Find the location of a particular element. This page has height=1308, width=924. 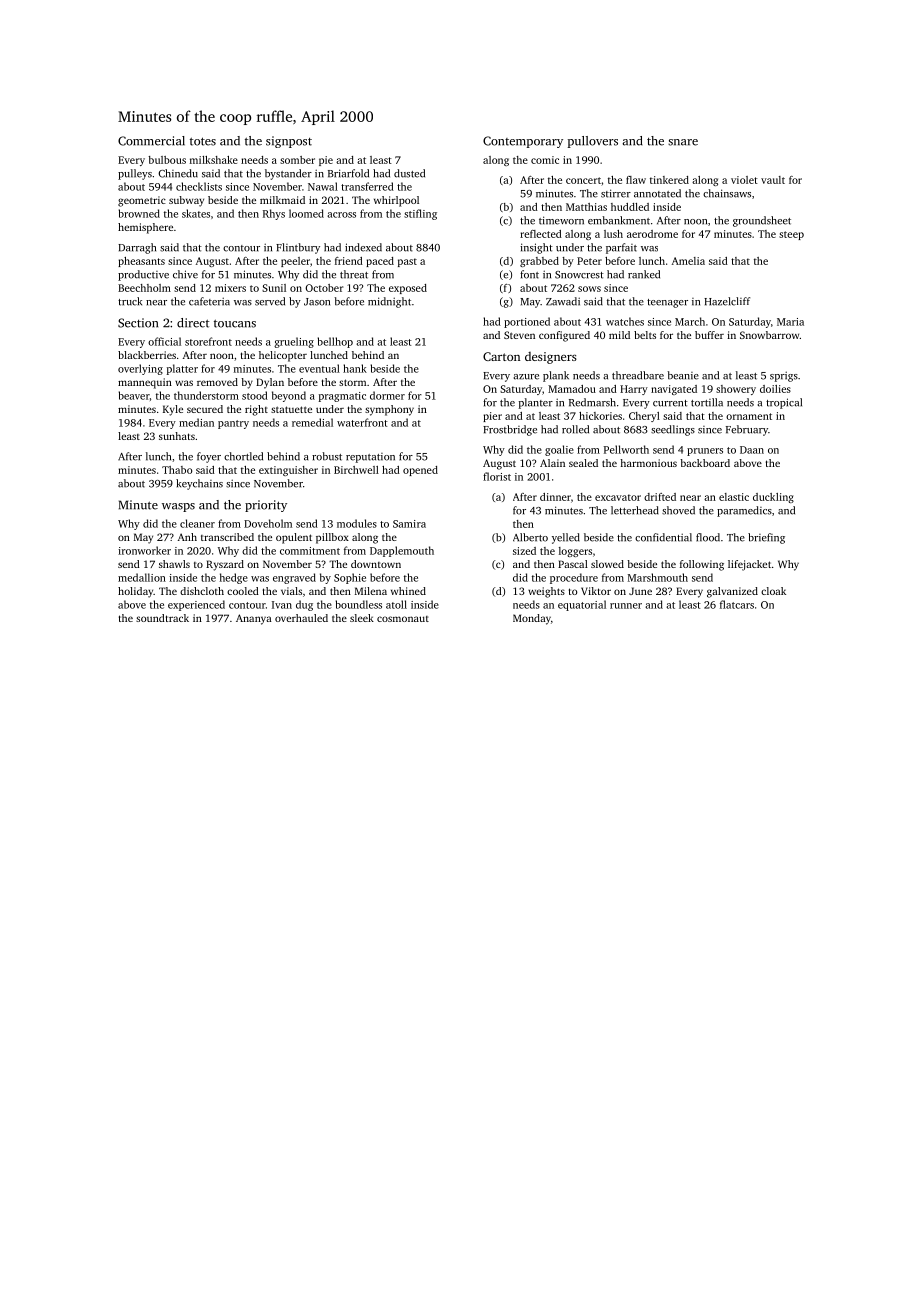

seedlings is located at coordinates (673, 430).
